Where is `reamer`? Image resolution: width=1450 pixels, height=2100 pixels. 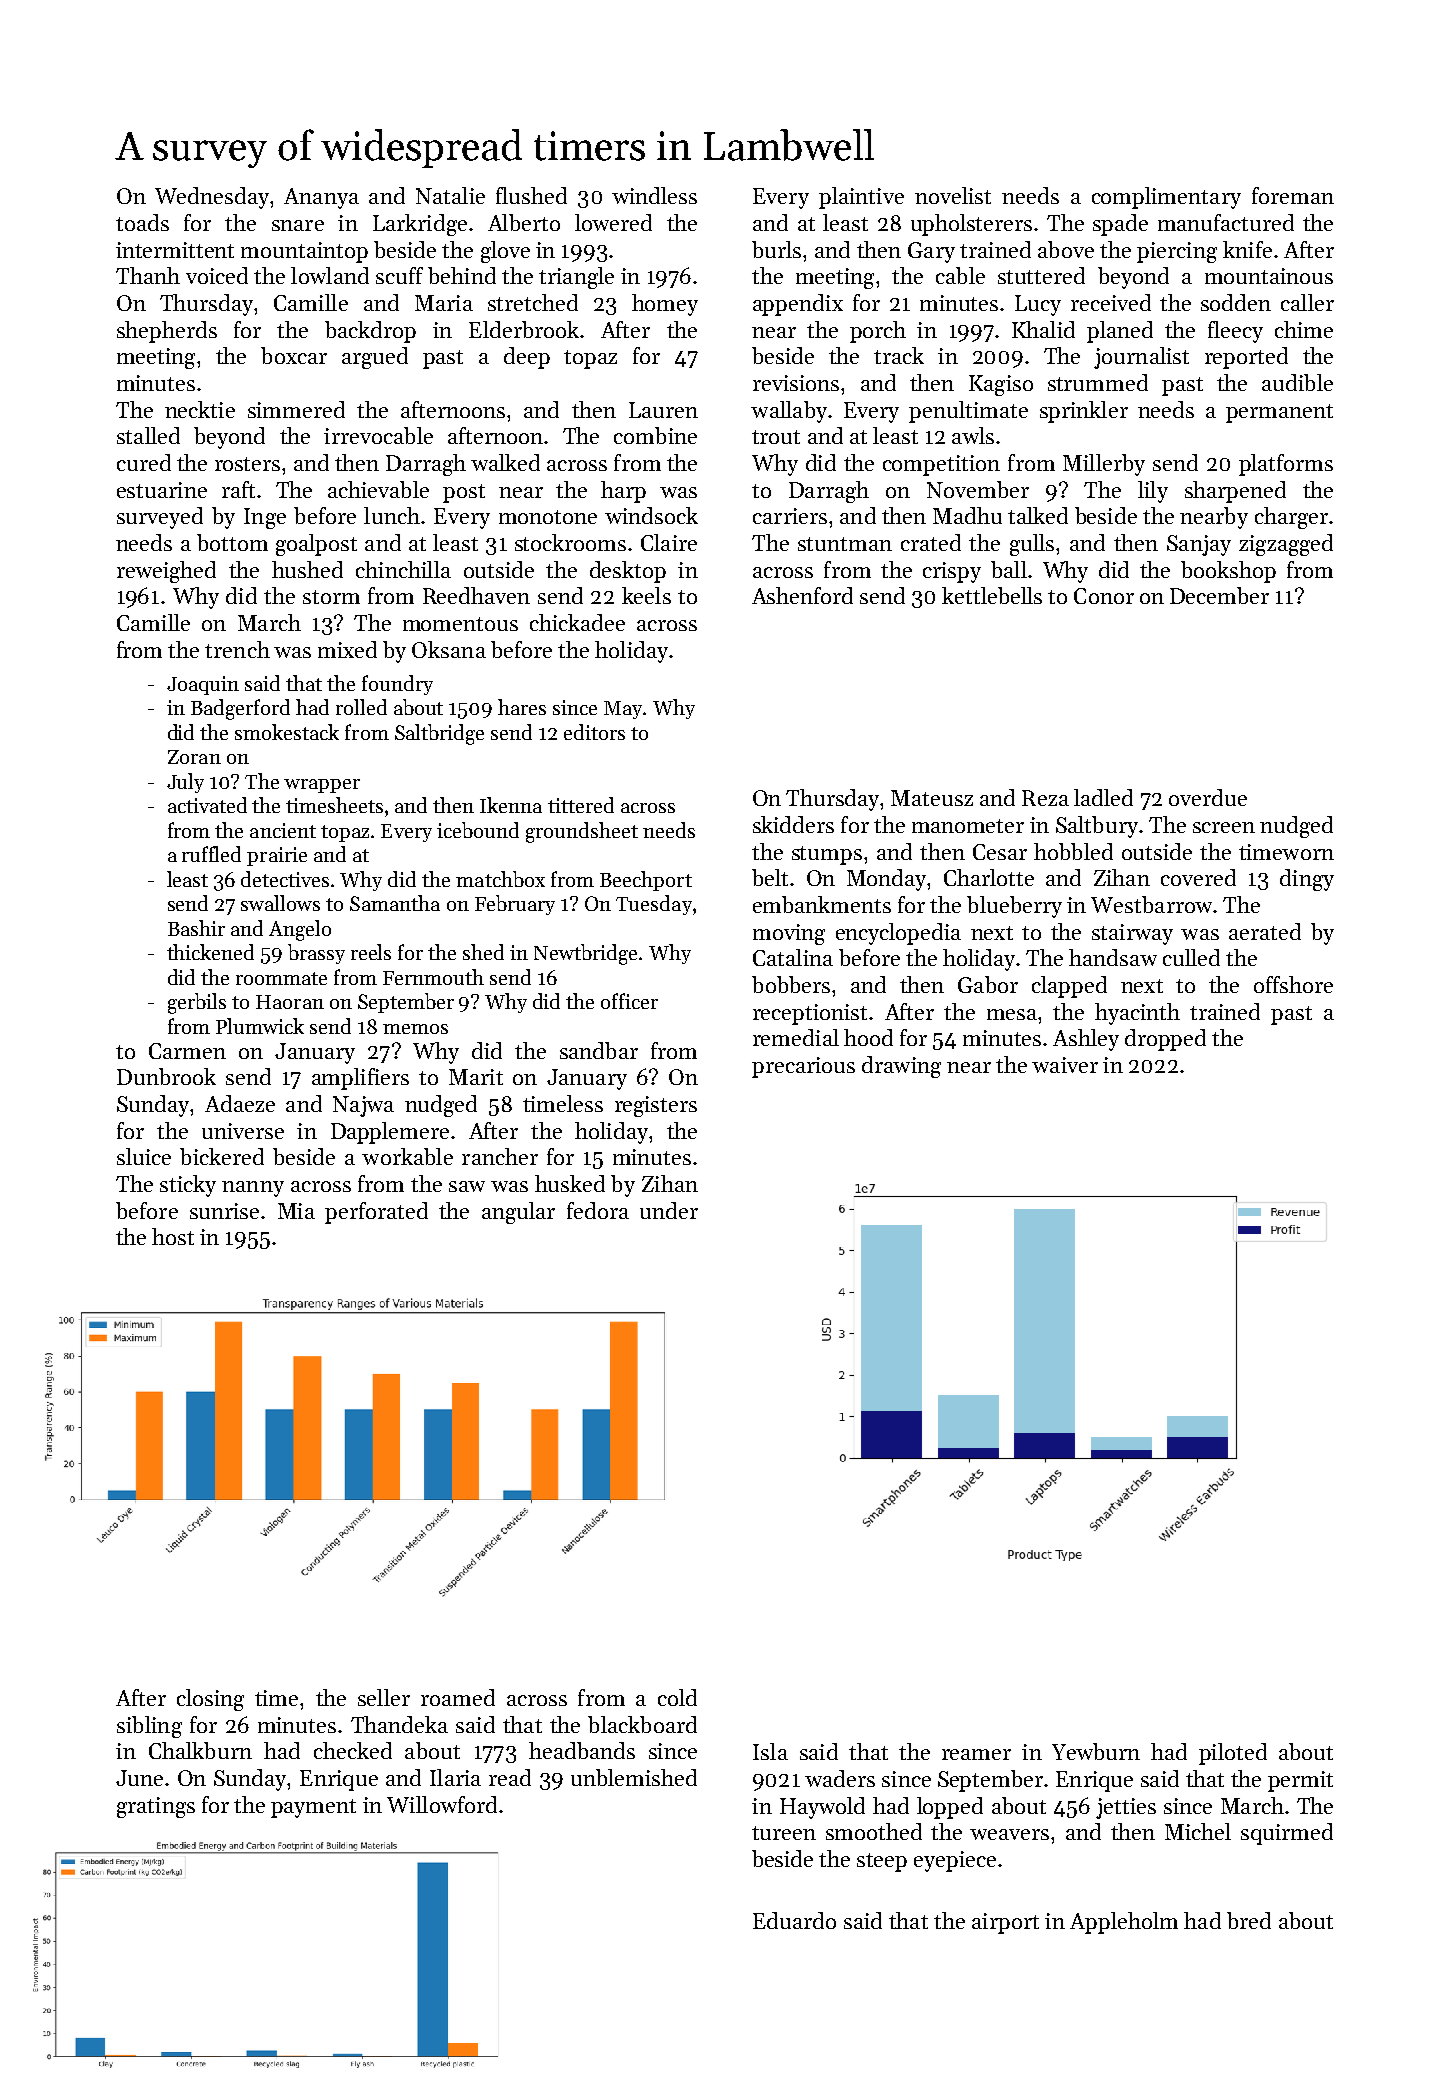
reamer is located at coordinates (976, 1754).
